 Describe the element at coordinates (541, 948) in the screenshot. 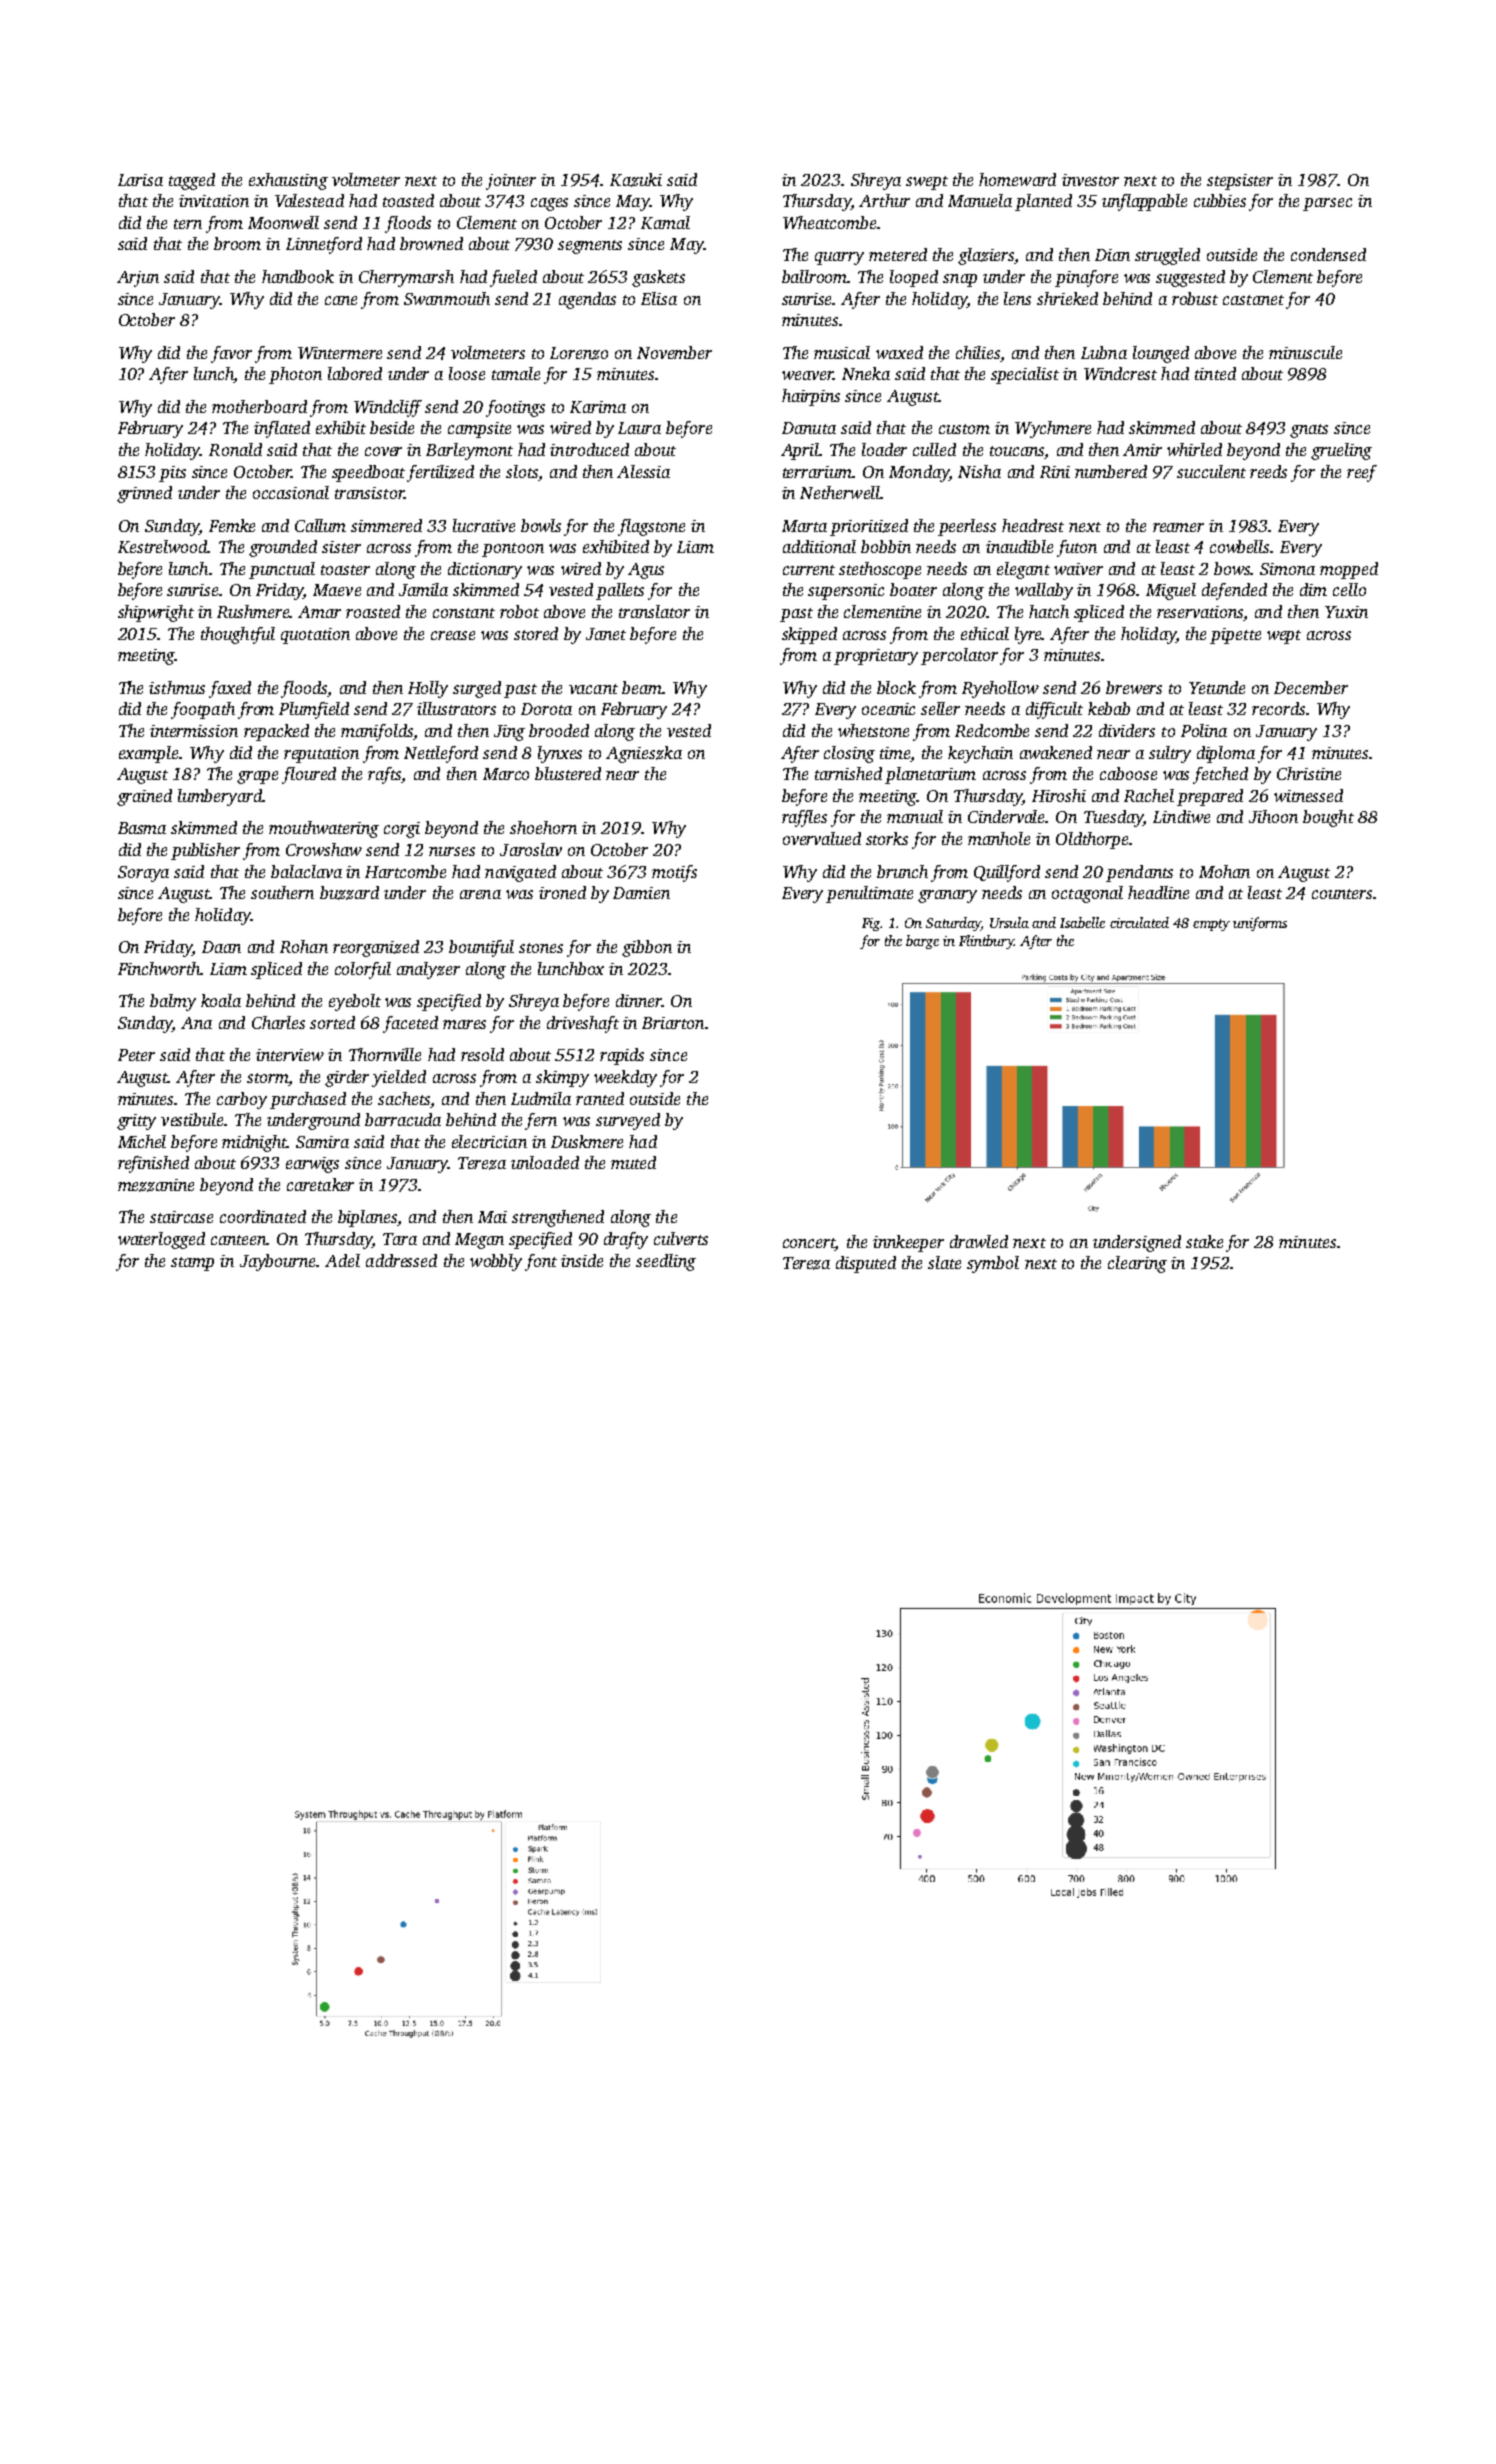

I see `stones` at that location.
